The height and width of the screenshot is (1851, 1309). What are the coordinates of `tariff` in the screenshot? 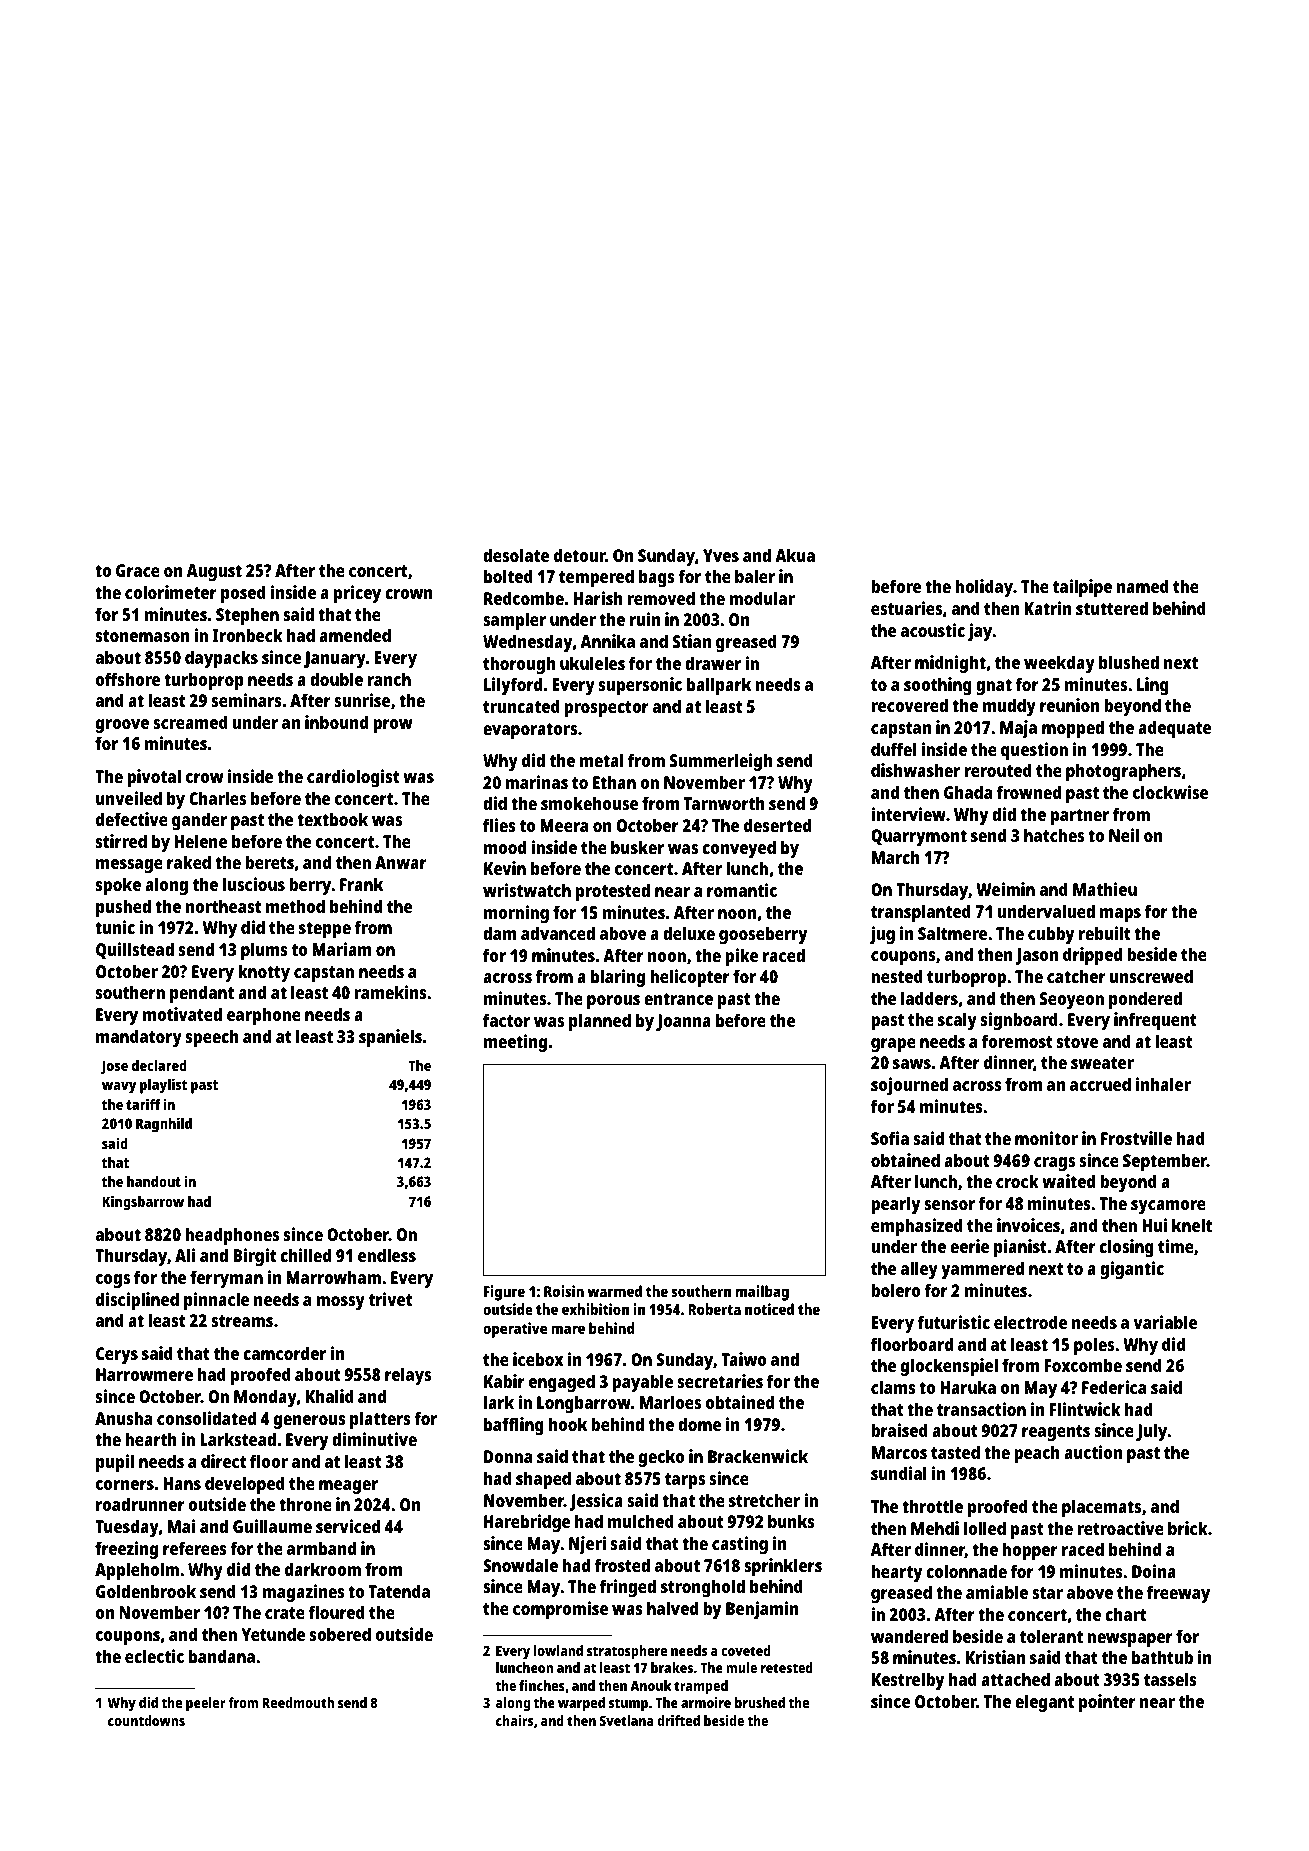 It's located at (143, 1104).
